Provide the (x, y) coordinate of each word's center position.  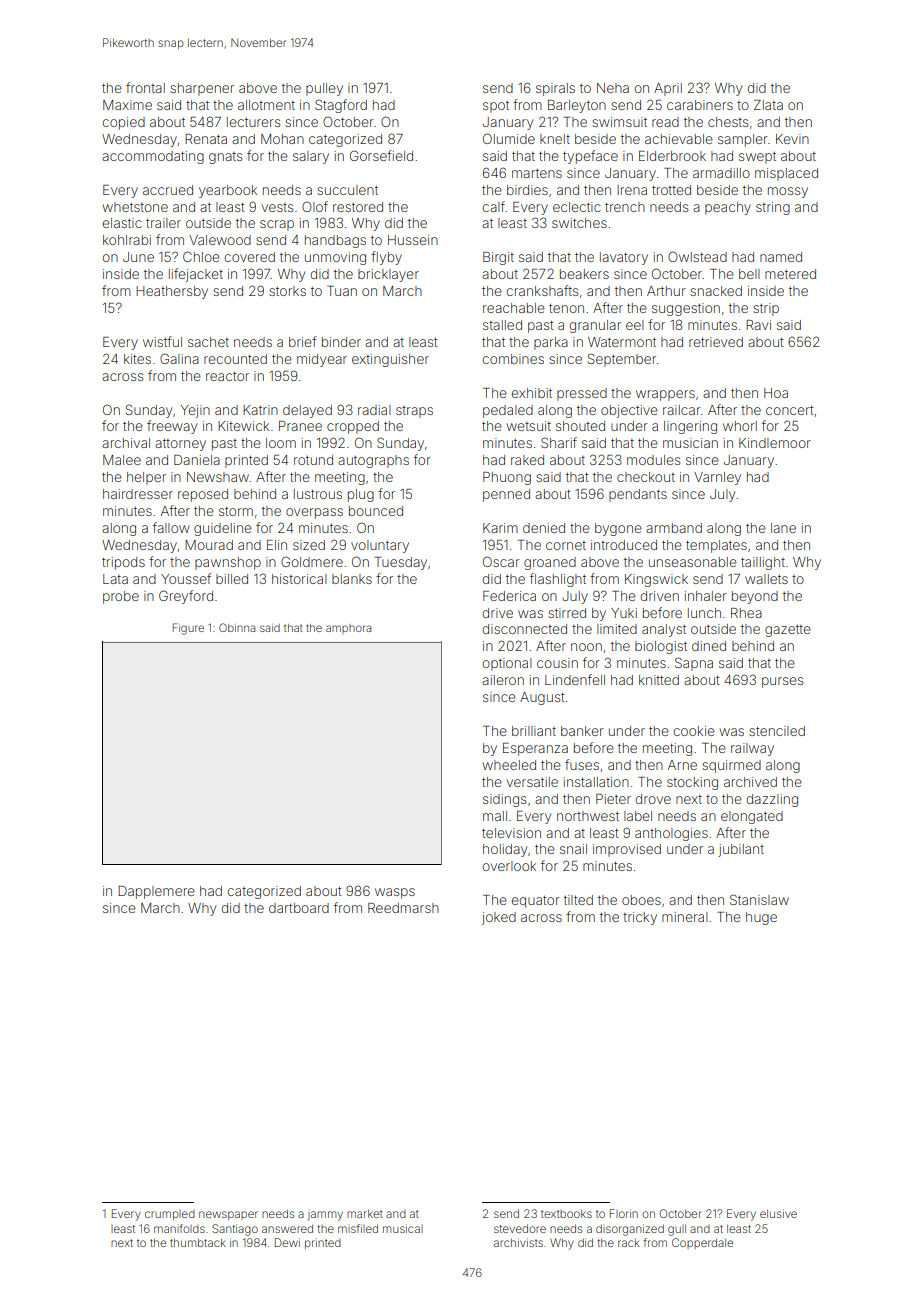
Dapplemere (156, 892)
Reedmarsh (403, 908)
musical (403, 1228)
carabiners (700, 105)
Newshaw (218, 477)
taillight (763, 563)
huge (761, 918)
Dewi (287, 1242)
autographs (373, 461)
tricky (640, 918)
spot (496, 107)
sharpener (202, 89)
